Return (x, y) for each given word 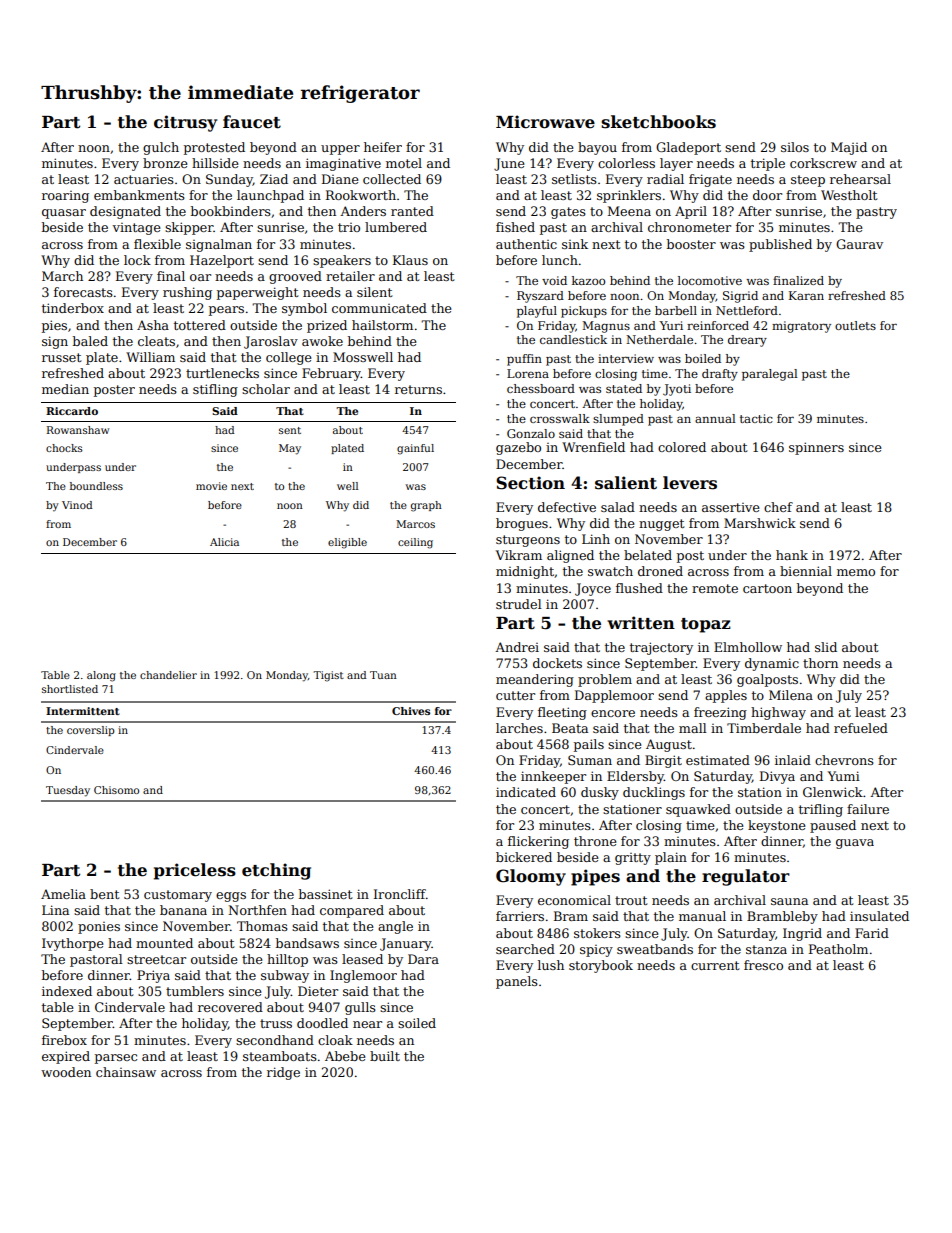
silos (795, 147)
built (385, 1056)
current (715, 965)
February (331, 374)
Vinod (77, 505)
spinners (816, 448)
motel (404, 163)
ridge (283, 1073)
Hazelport (222, 261)
